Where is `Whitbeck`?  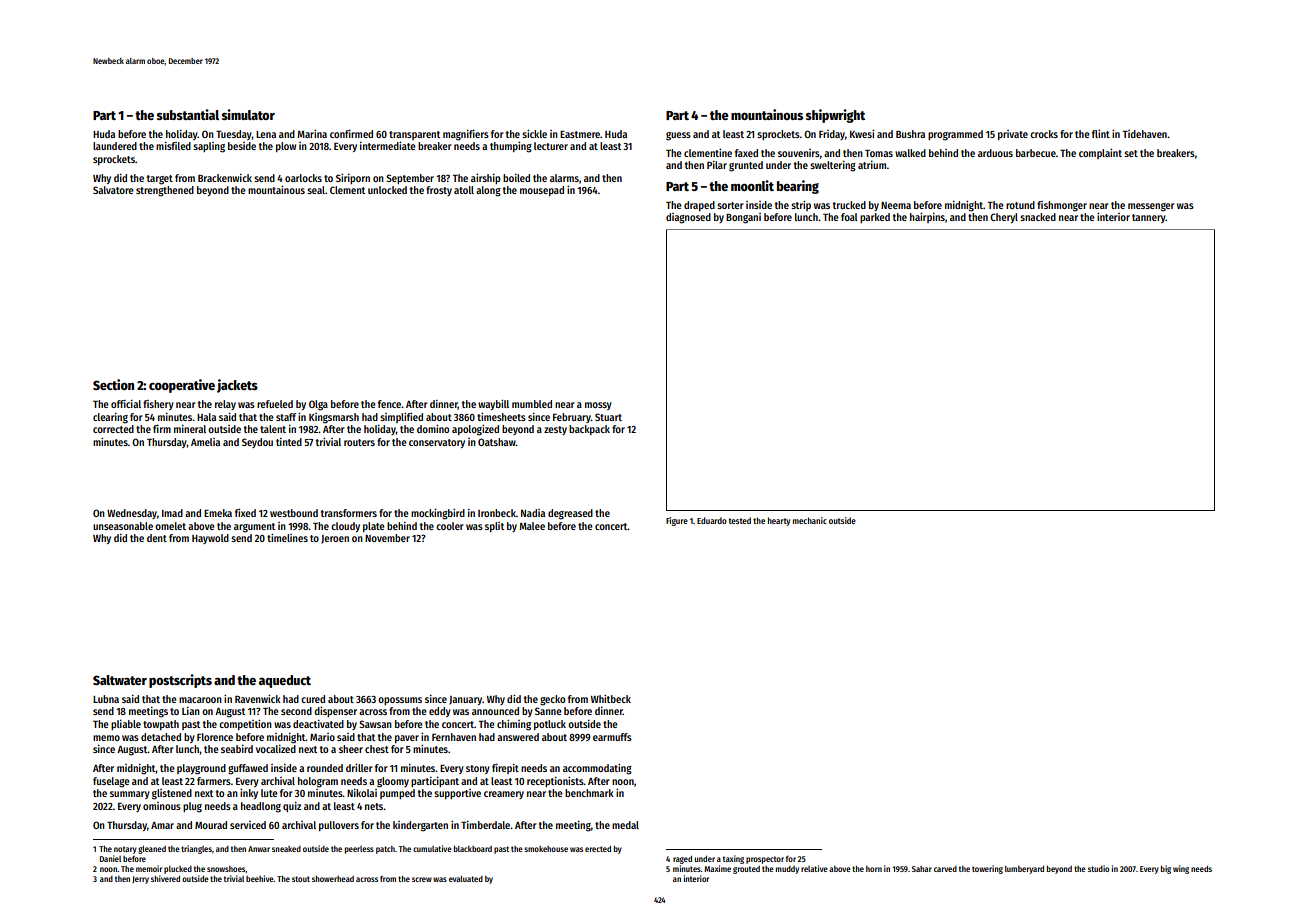
Whitbeck is located at coordinates (611, 698).
